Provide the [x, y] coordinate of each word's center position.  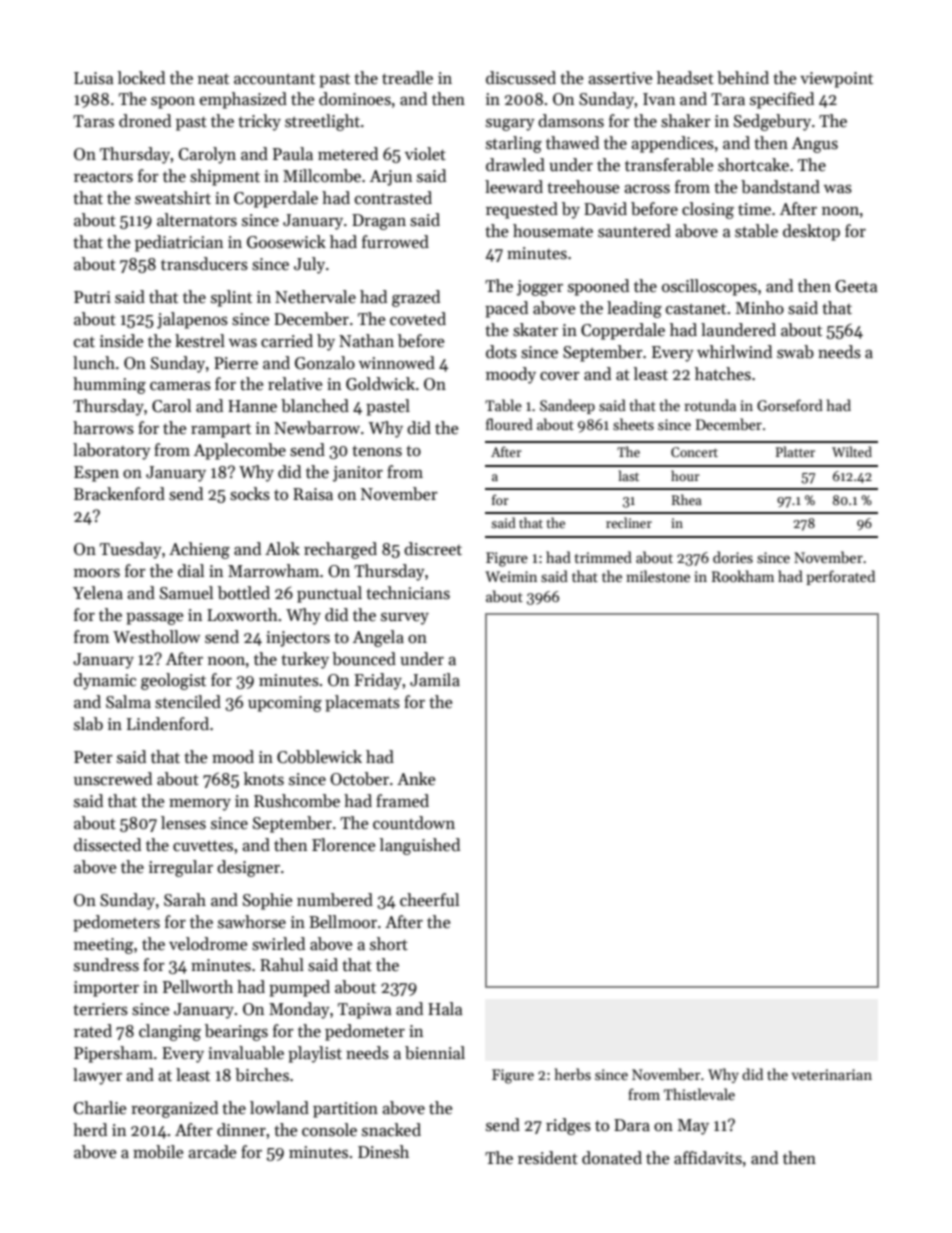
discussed [521, 78]
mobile [158, 1152]
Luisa [94, 78]
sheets [633, 424]
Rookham [743, 576]
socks [250, 494]
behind [743, 78]
